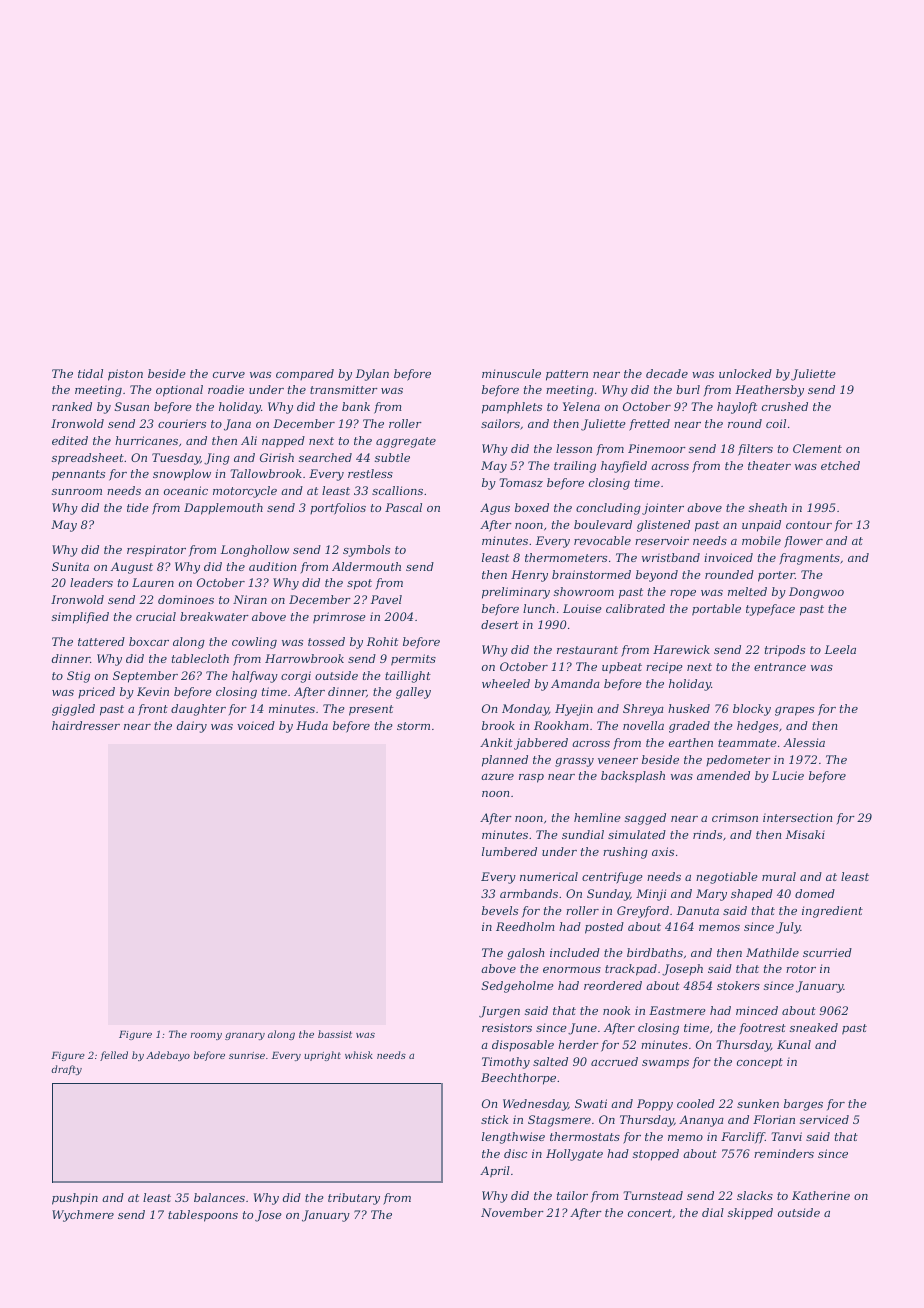  Describe the element at coordinates (203, 1216) in the screenshot. I see `tablespoons` at that location.
